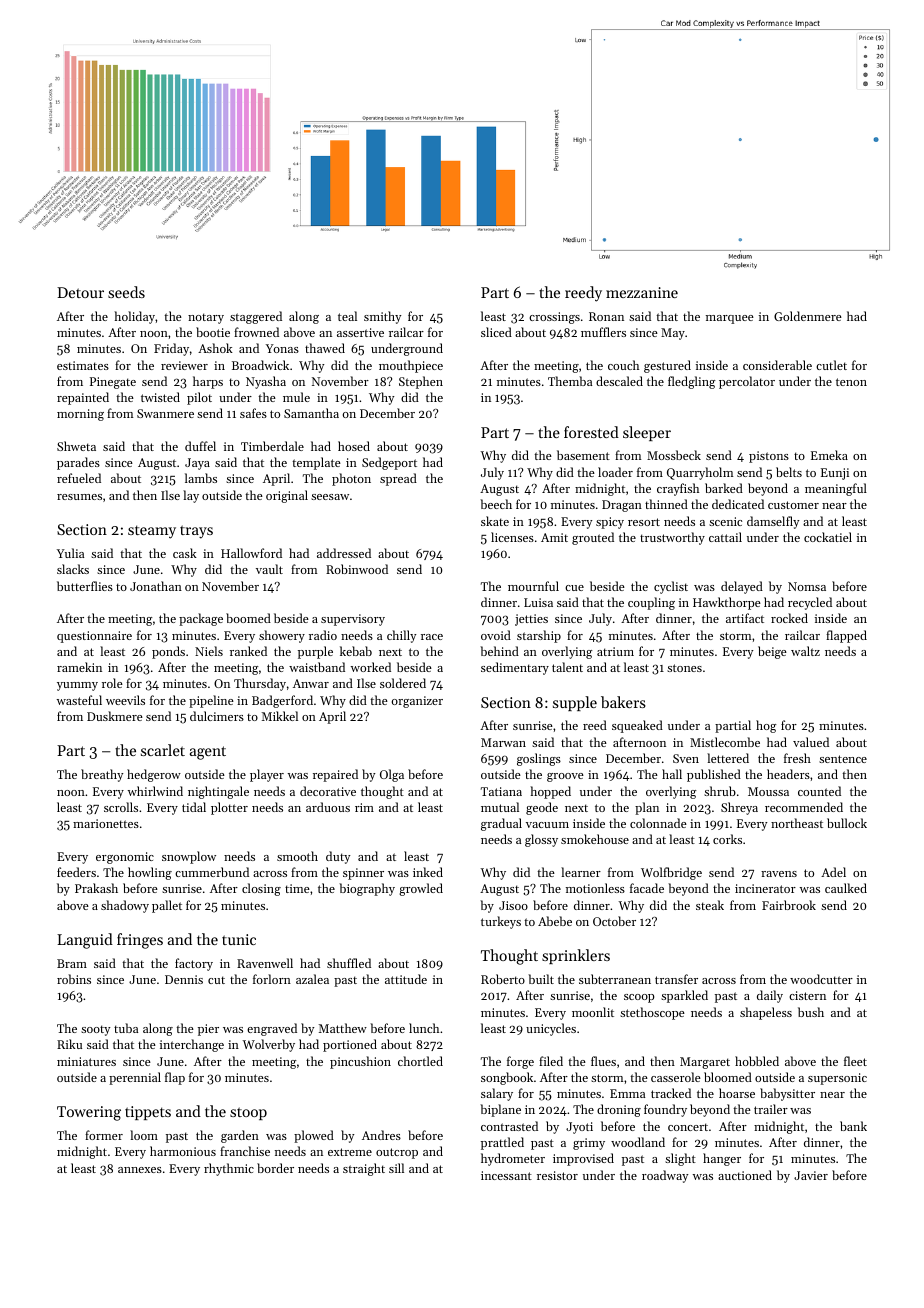 The image size is (924, 1308). What do you see at coordinates (311, 683) in the screenshot?
I see `Anwar` at bounding box center [311, 683].
